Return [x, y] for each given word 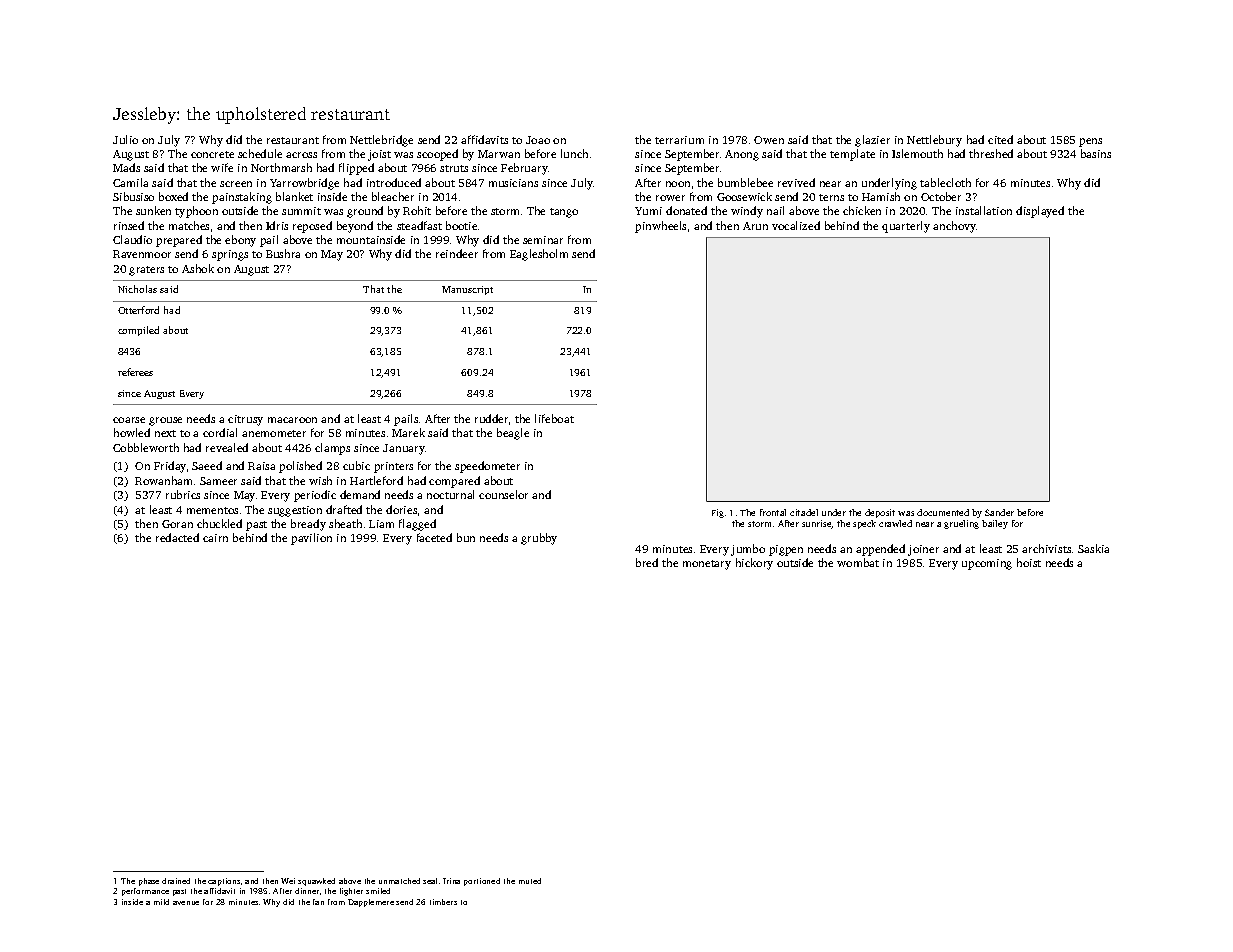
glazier [872, 141]
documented [943, 512]
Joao [538, 140]
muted [530, 881]
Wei [288, 881]
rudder [491, 418]
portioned [482, 882]
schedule [260, 153]
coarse [129, 420]
